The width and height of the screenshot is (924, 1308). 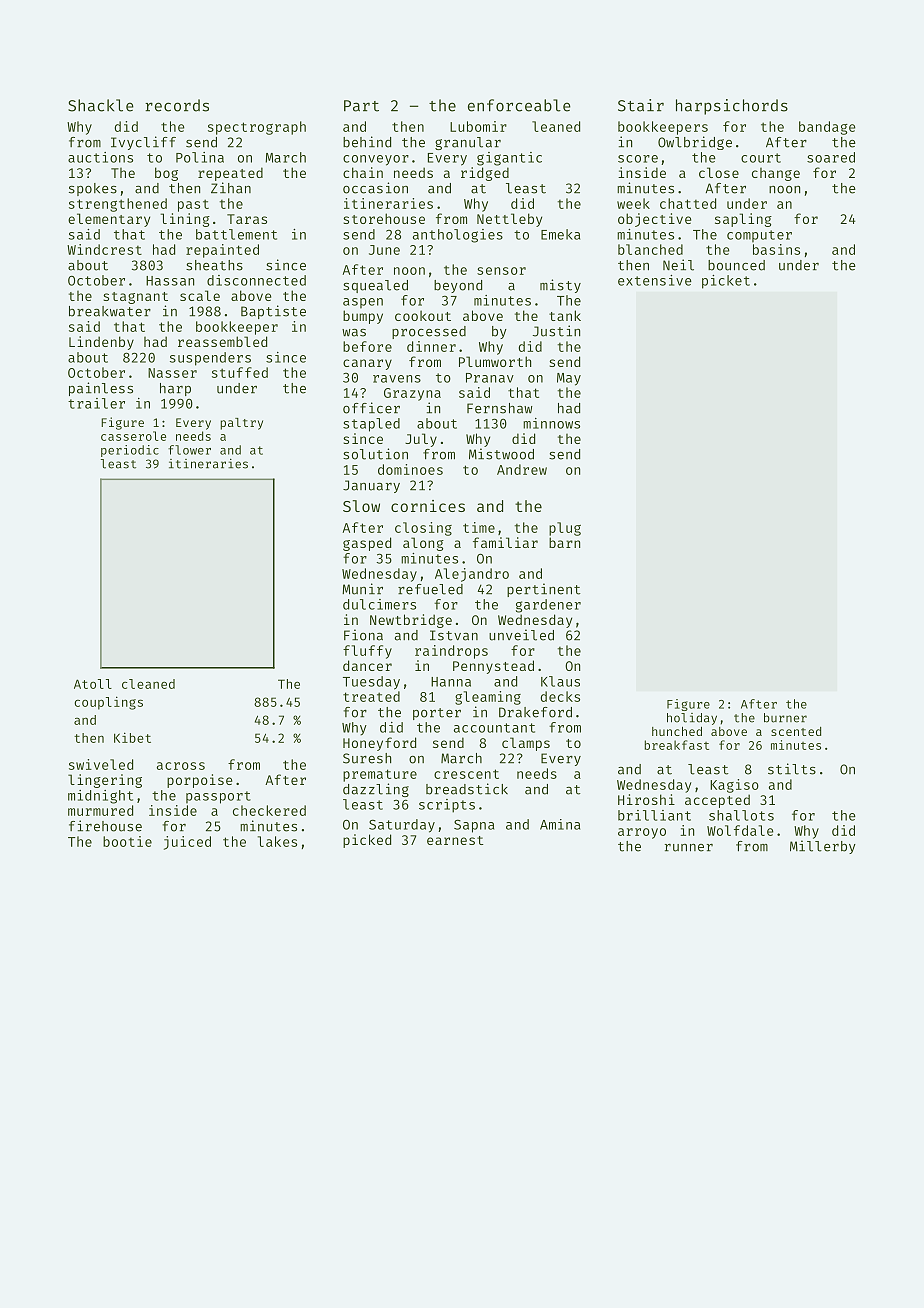 What do you see at coordinates (130, 451) in the screenshot?
I see `periodic` at bounding box center [130, 451].
